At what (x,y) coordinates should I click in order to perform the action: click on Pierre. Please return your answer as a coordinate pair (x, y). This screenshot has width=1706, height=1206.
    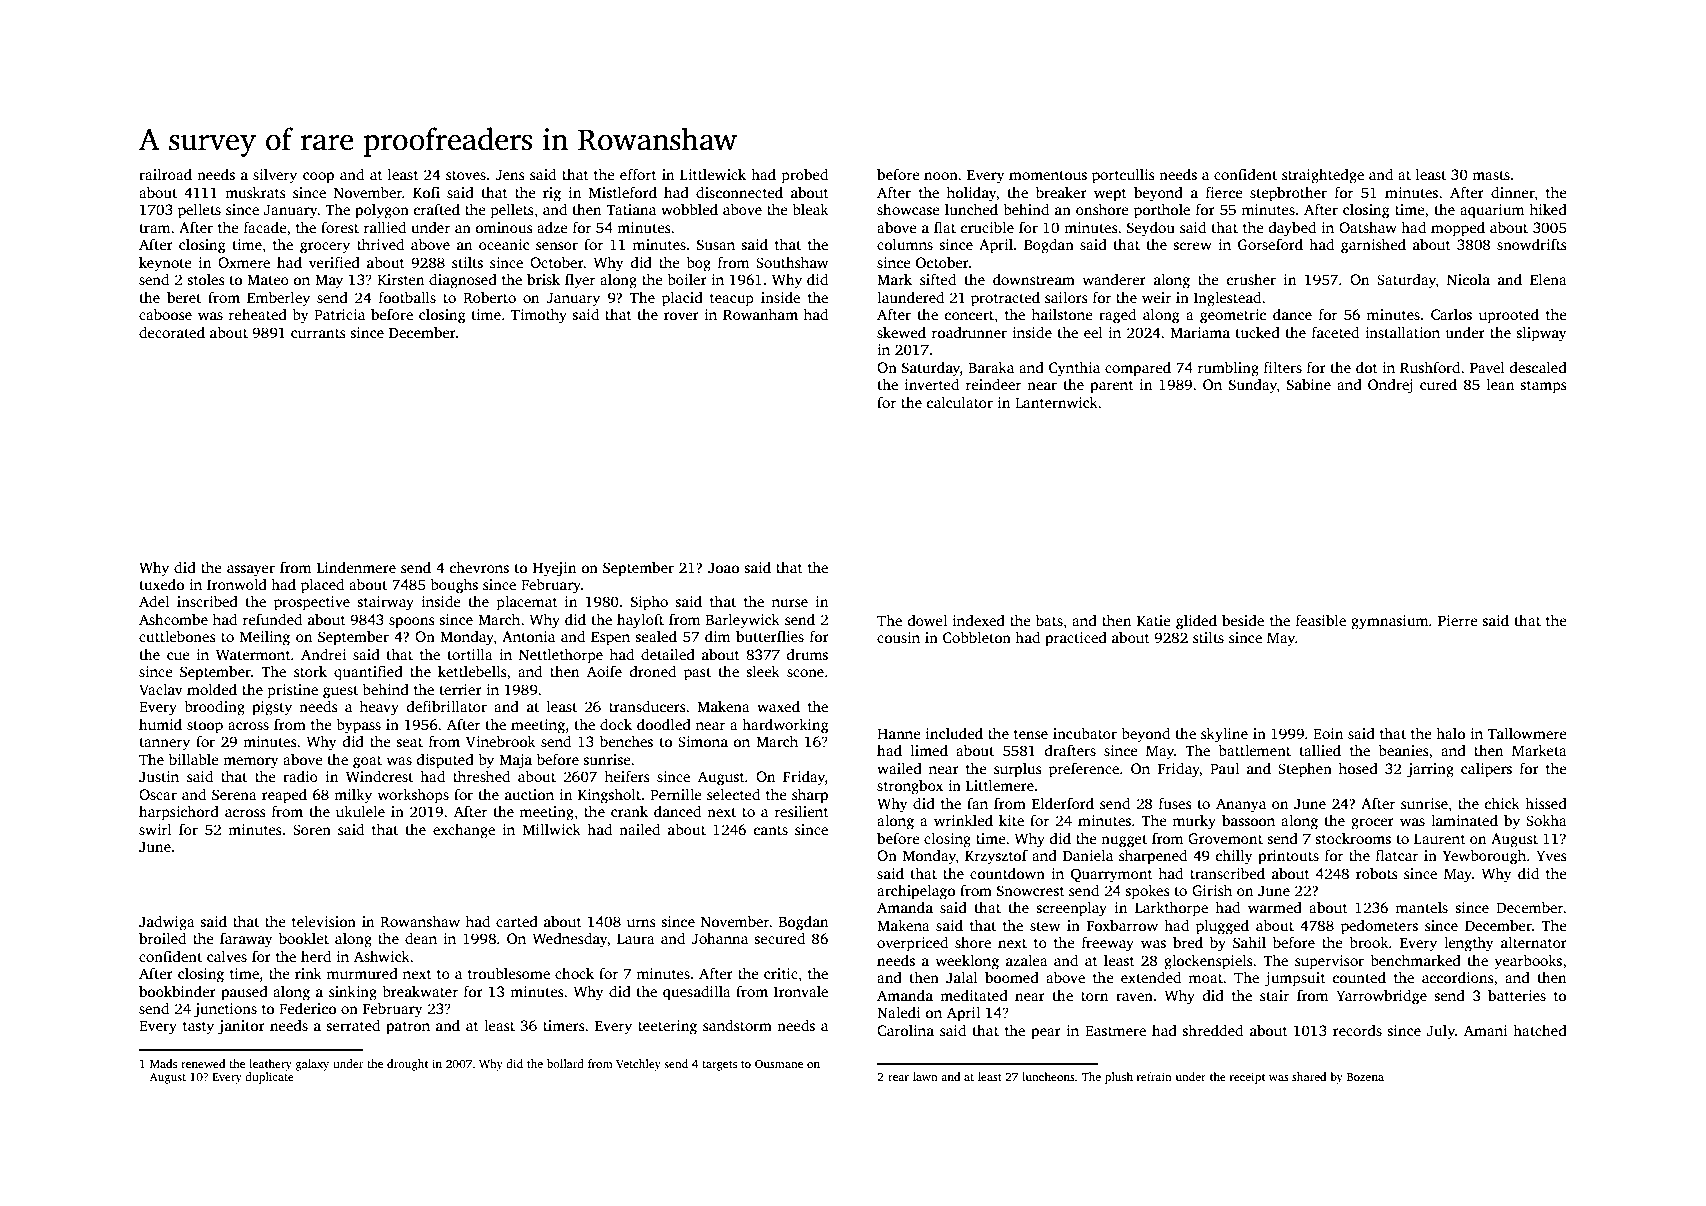
    Looking at the image, I should click on (1458, 620).
